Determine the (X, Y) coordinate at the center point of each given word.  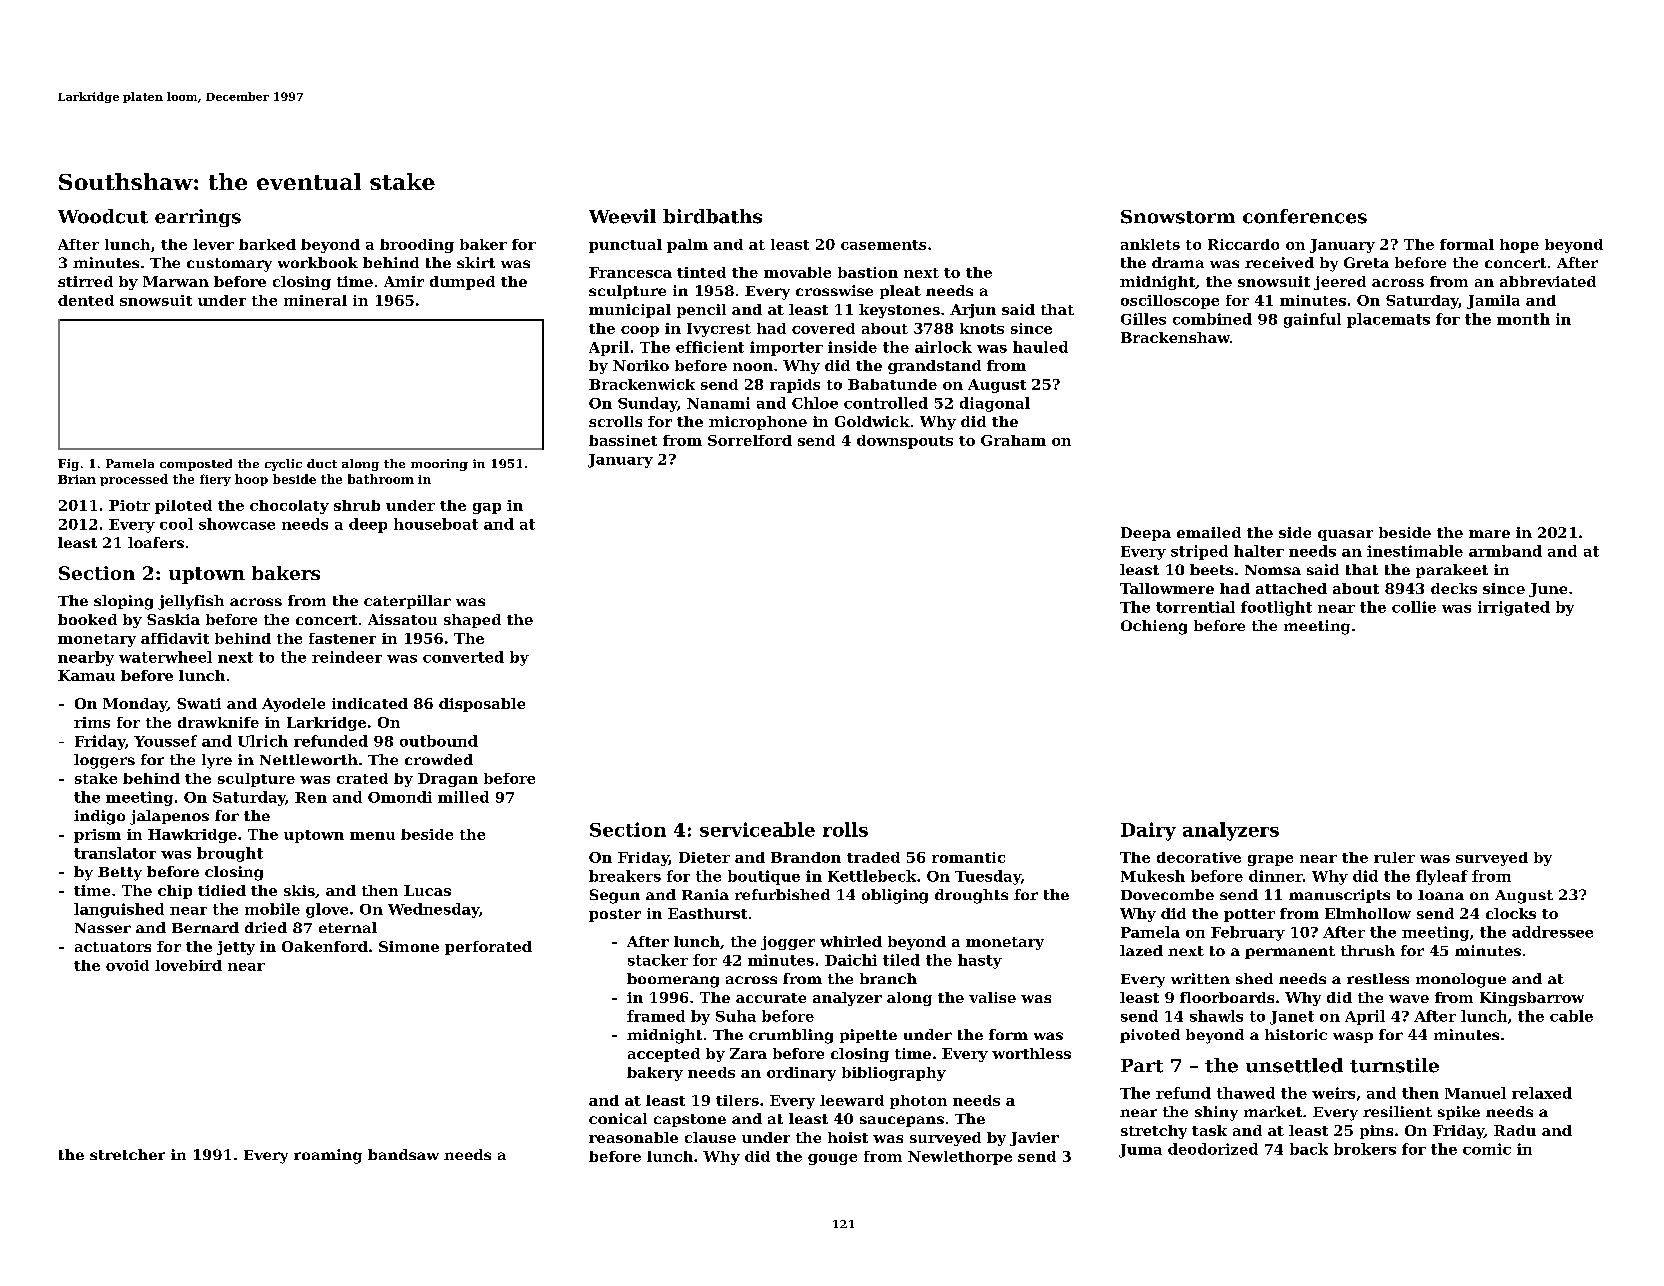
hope (1519, 246)
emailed (1209, 532)
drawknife (218, 722)
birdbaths (712, 216)
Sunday (647, 404)
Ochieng (1154, 627)
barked (267, 244)
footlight (1276, 608)
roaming (328, 1156)
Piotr (129, 505)
